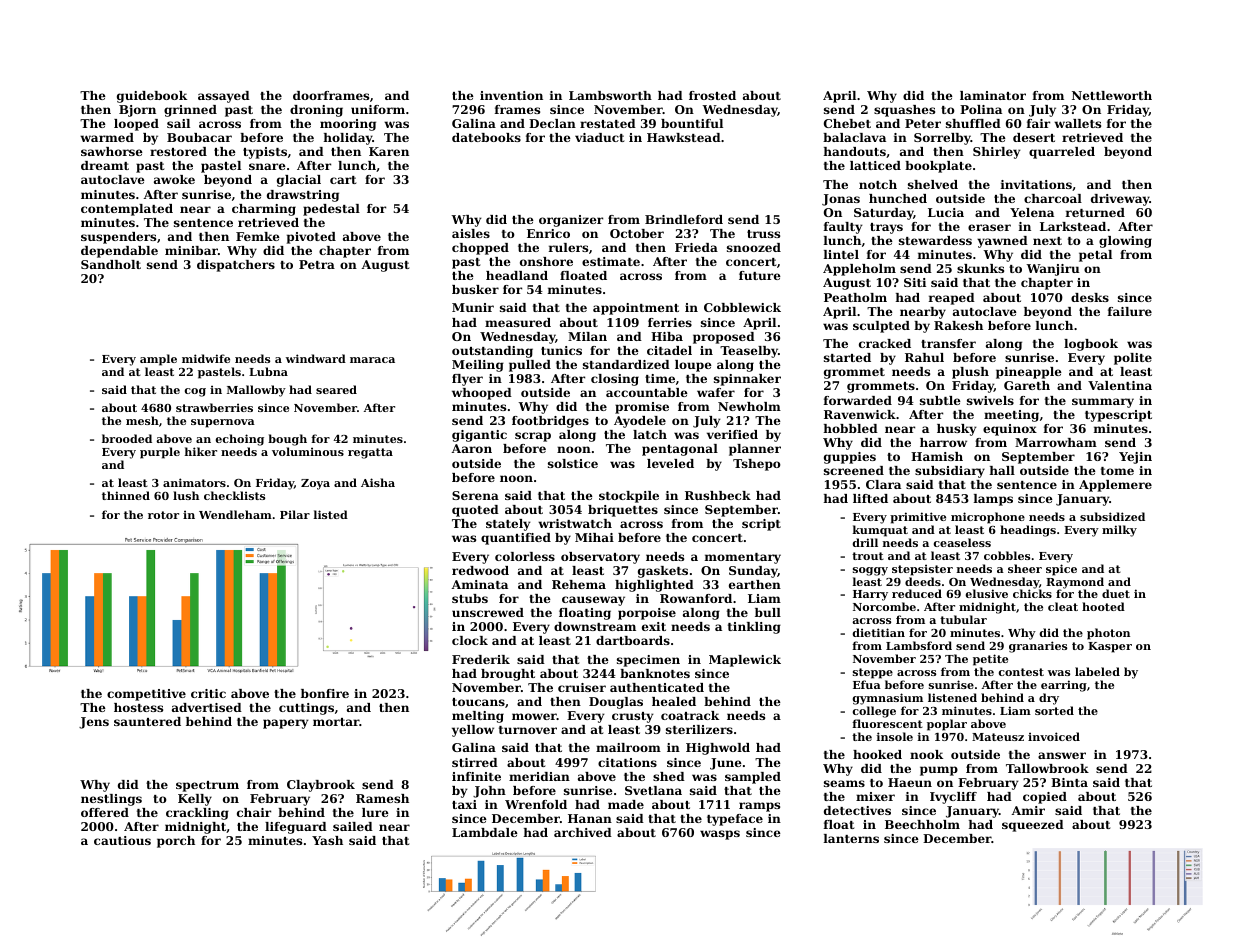 The height and width of the page is (952, 1233). I want to click on squashes, so click(904, 111).
